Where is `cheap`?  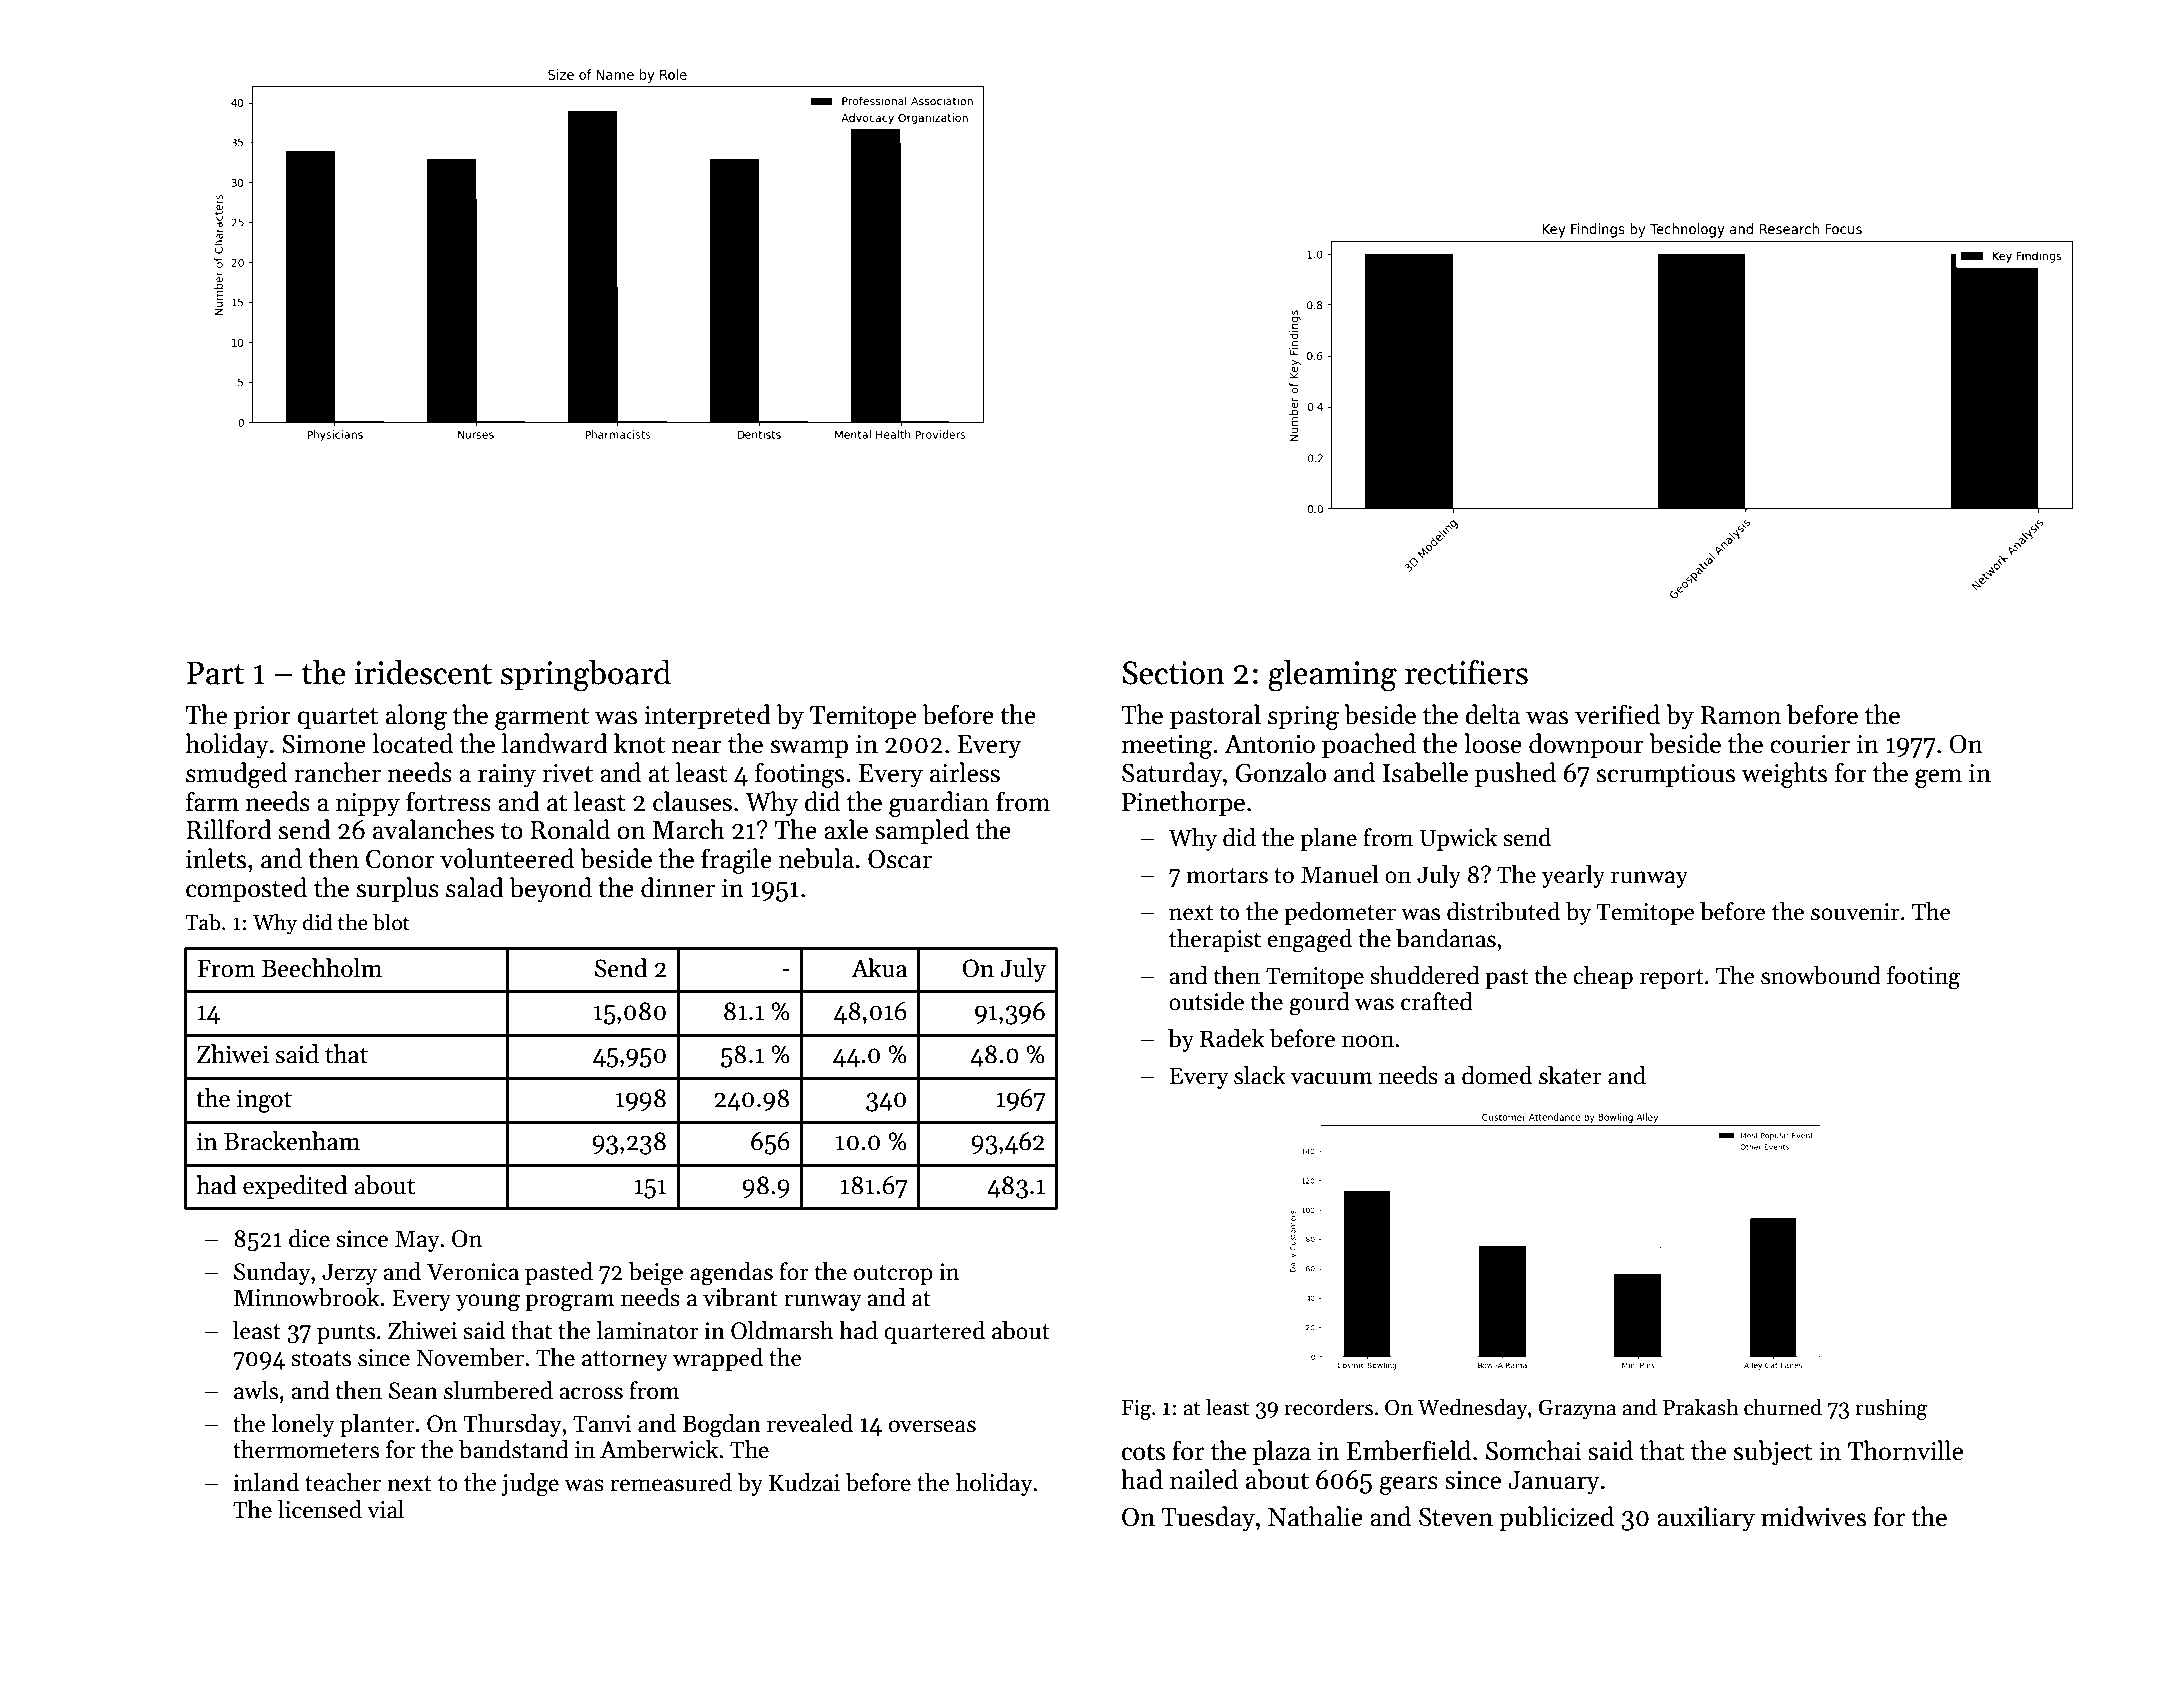
cheap is located at coordinates (1603, 977).
